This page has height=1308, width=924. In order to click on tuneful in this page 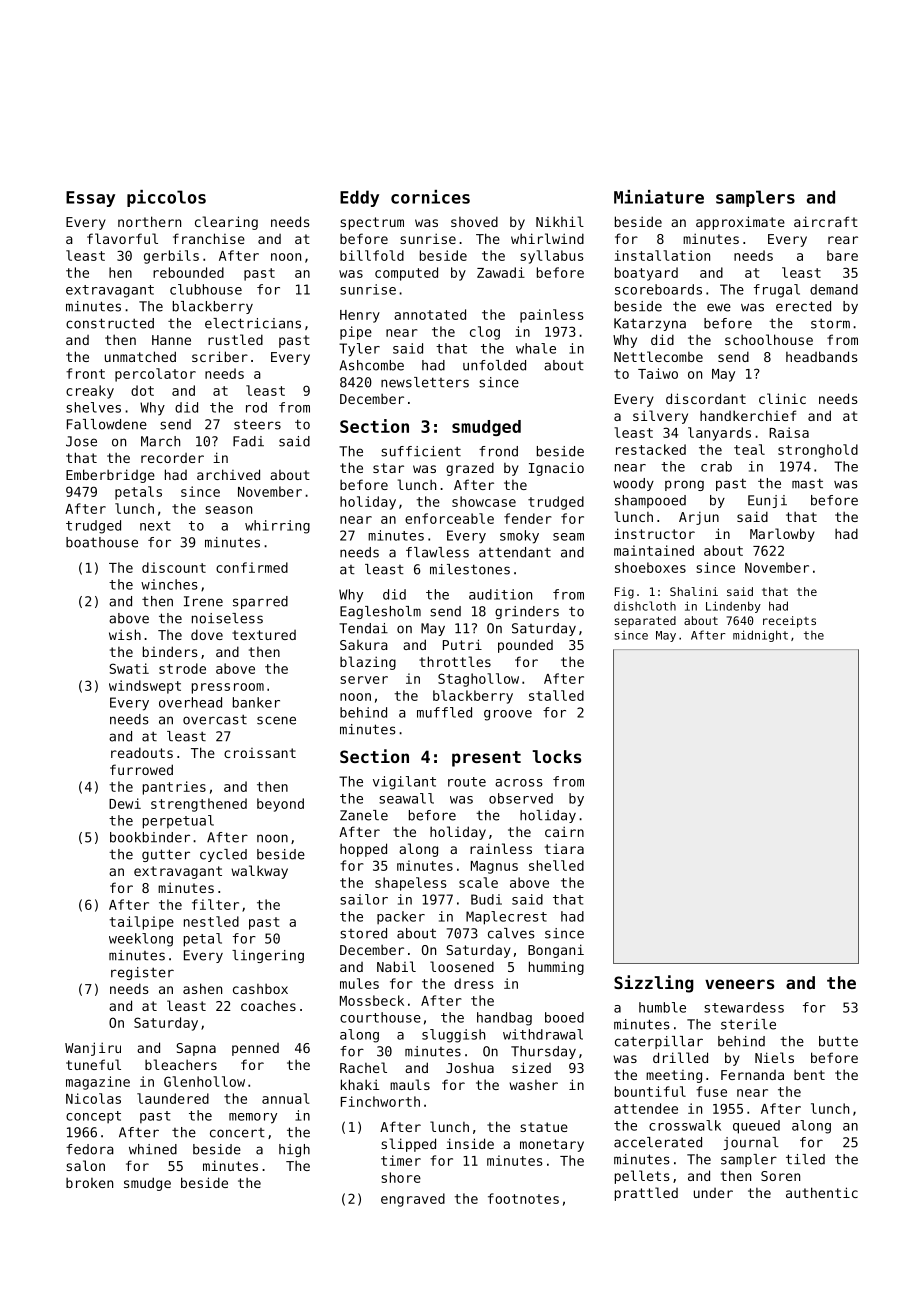, I will do `click(93, 1064)`.
